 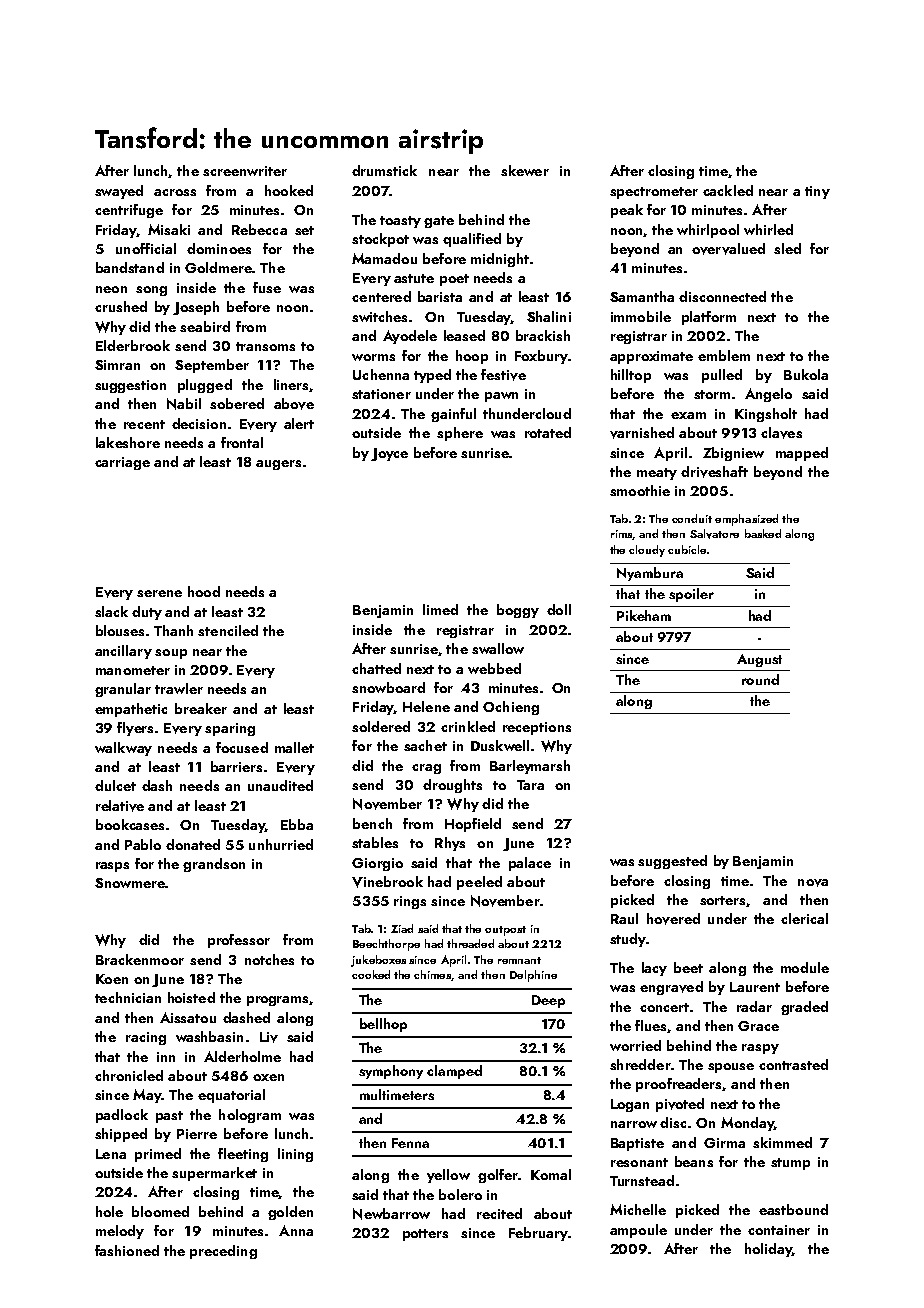 What do you see at coordinates (245, 171) in the screenshot?
I see `screenwriter` at bounding box center [245, 171].
